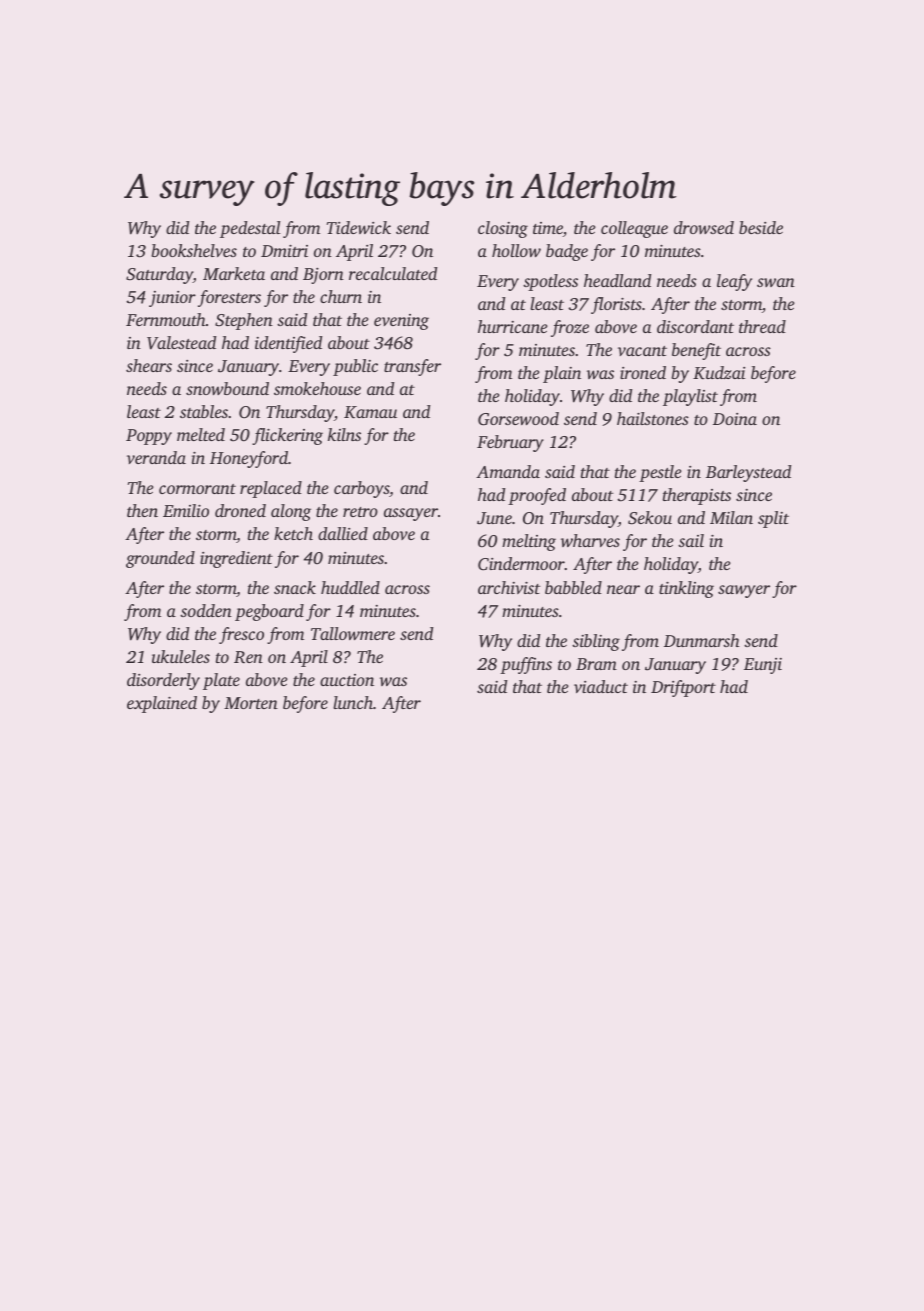 This page has width=924, height=1311. Describe the element at coordinates (529, 542) in the page. I see `melting` at that location.
